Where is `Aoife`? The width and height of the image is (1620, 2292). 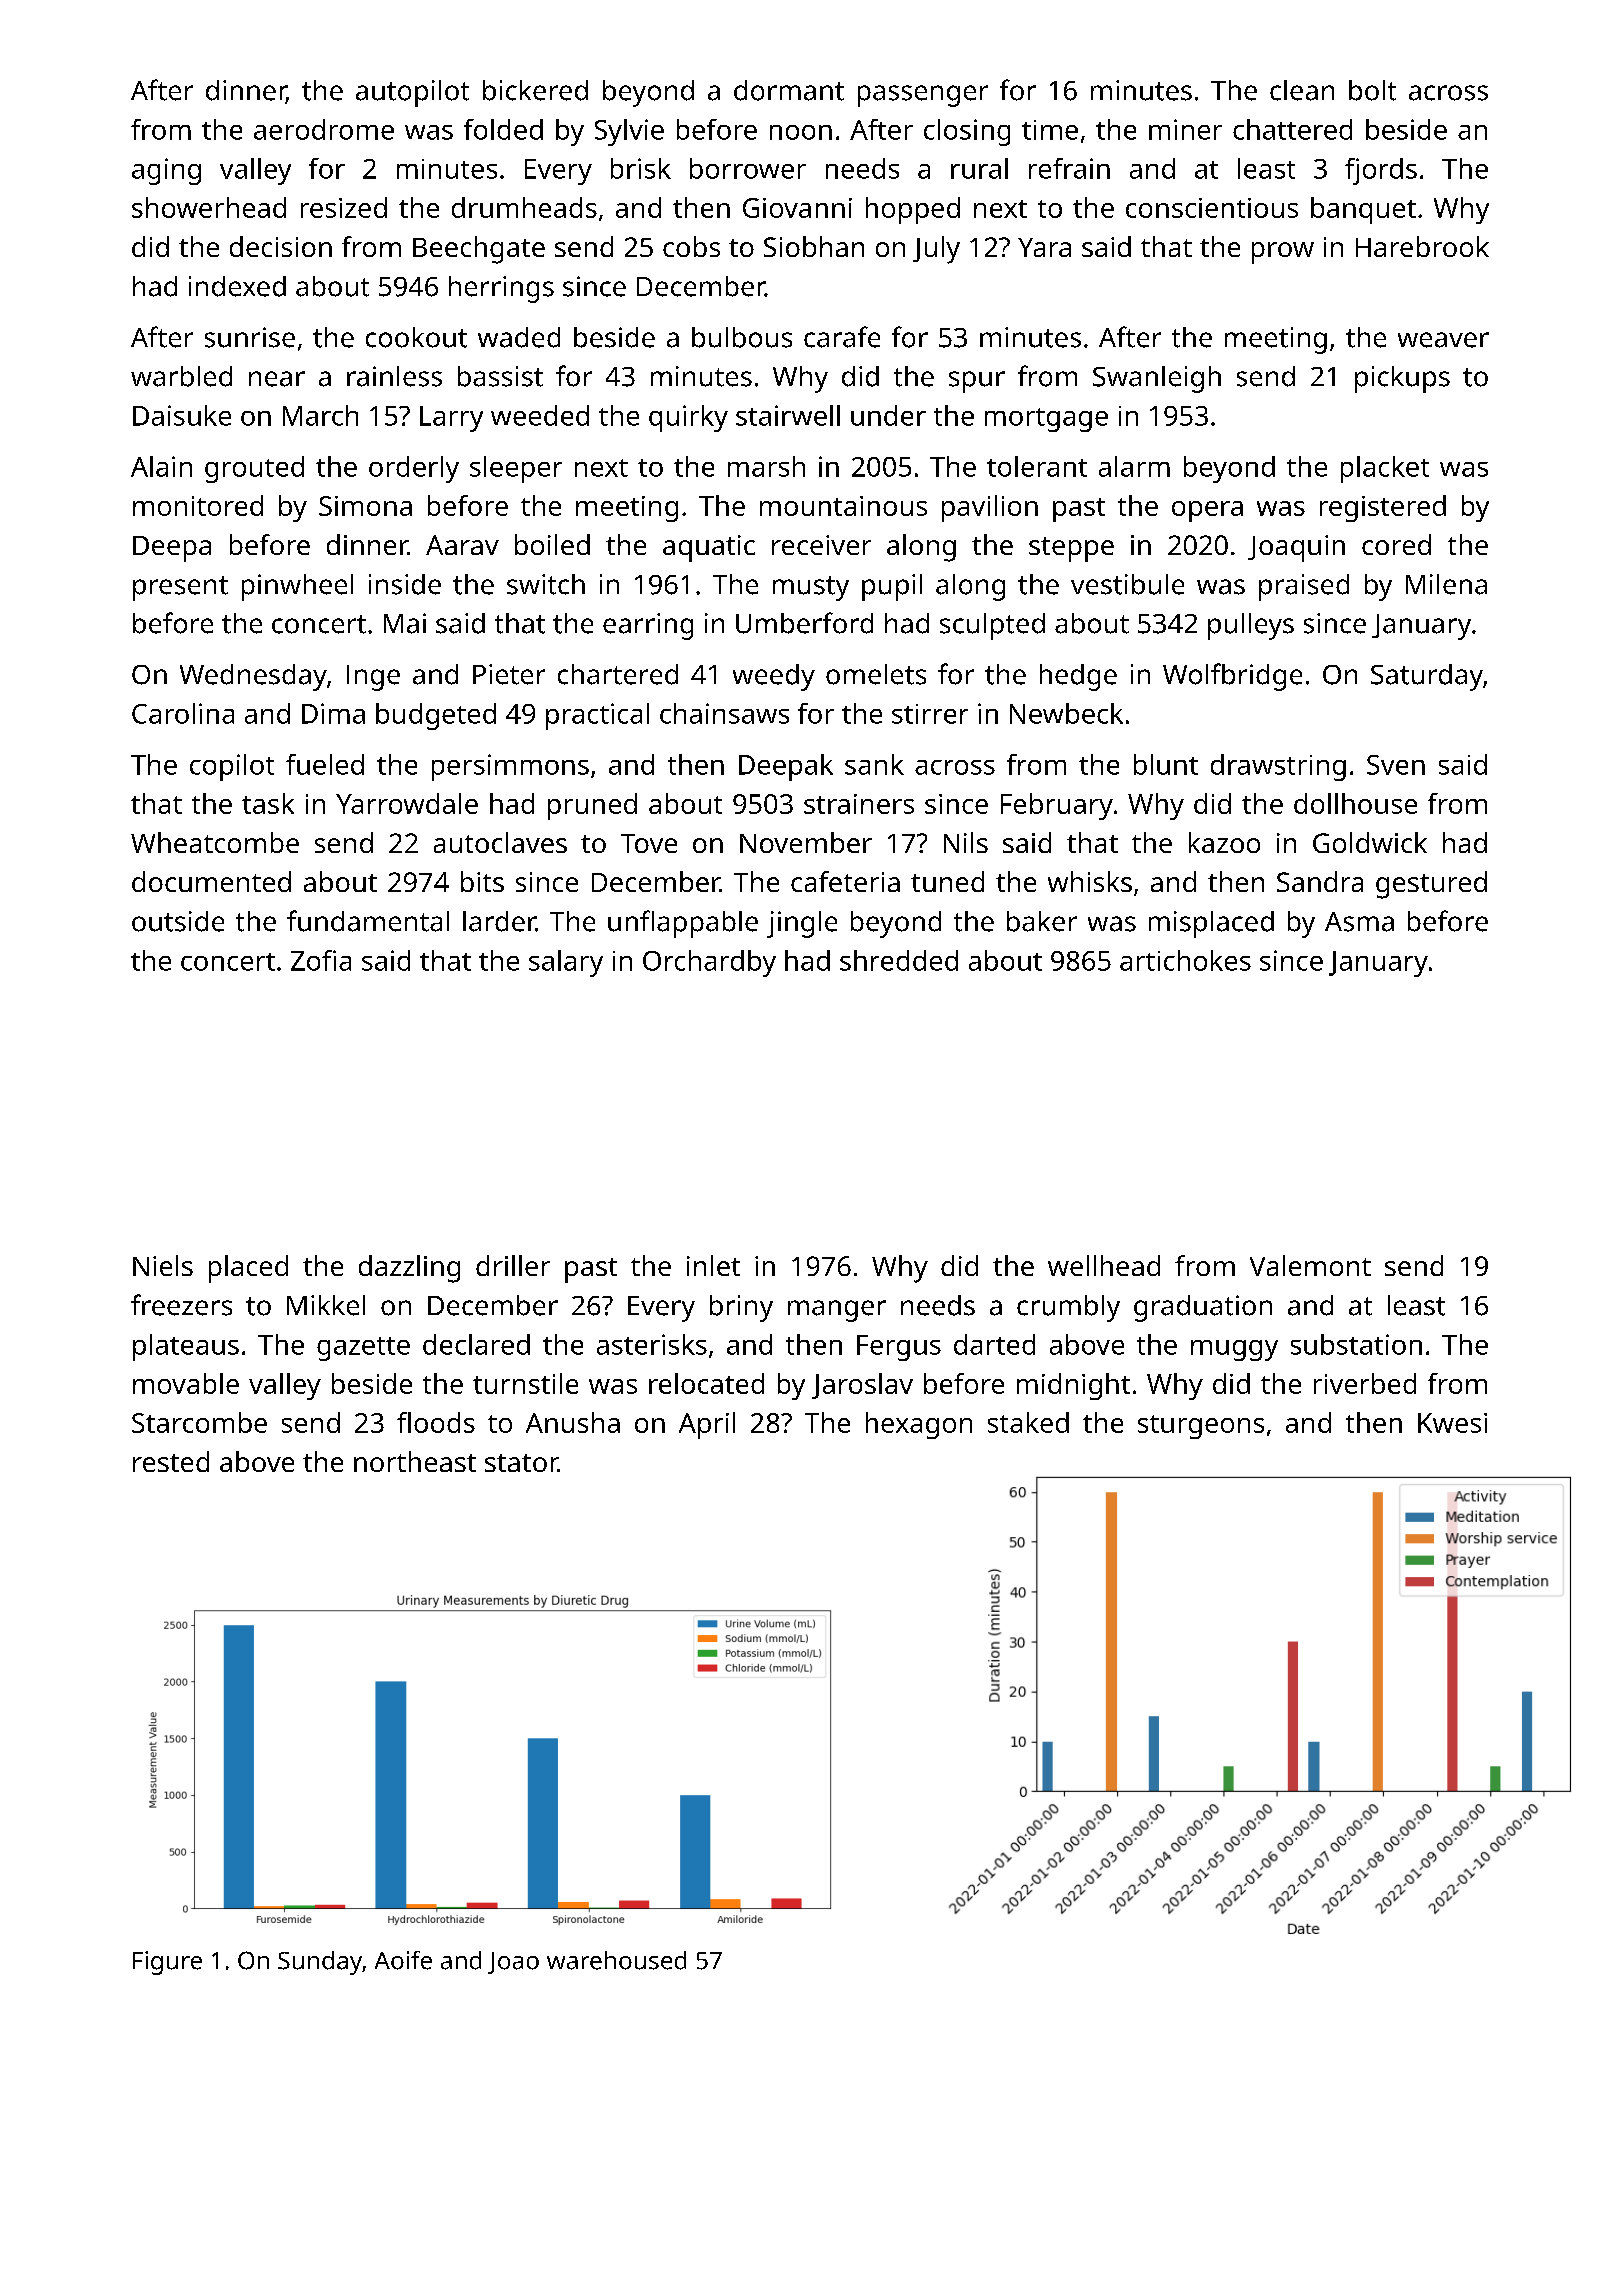
Aoife is located at coordinates (403, 1960).
